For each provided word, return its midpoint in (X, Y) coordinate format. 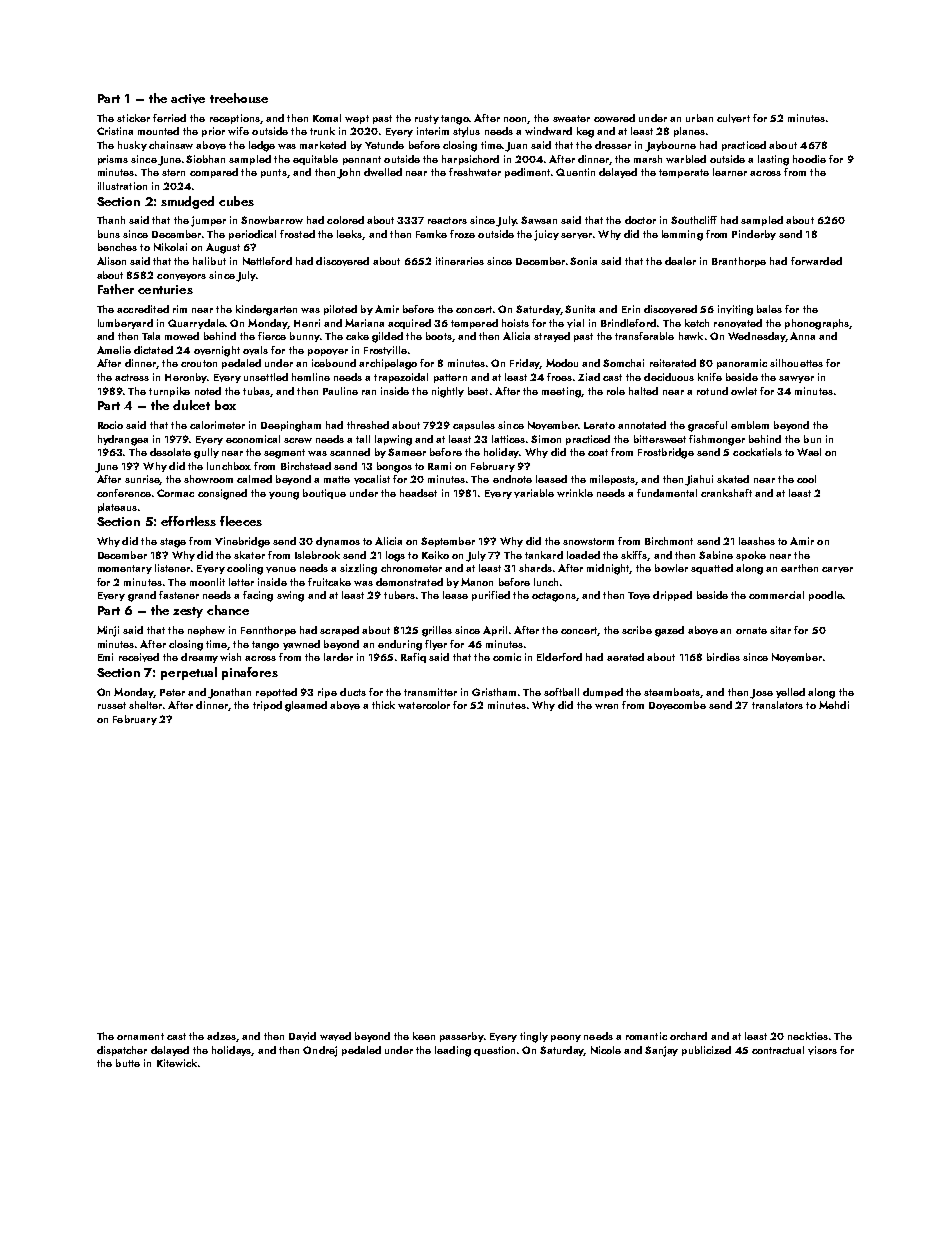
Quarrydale (196, 324)
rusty (427, 119)
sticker (133, 118)
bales (769, 309)
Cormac (175, 493)
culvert (733, 118)
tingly (534, 1037)
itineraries (460, 261)
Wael (809, 452)
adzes (221, 1036)
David (302, 1036)
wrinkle (575, 493)
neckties (808, 1036)
